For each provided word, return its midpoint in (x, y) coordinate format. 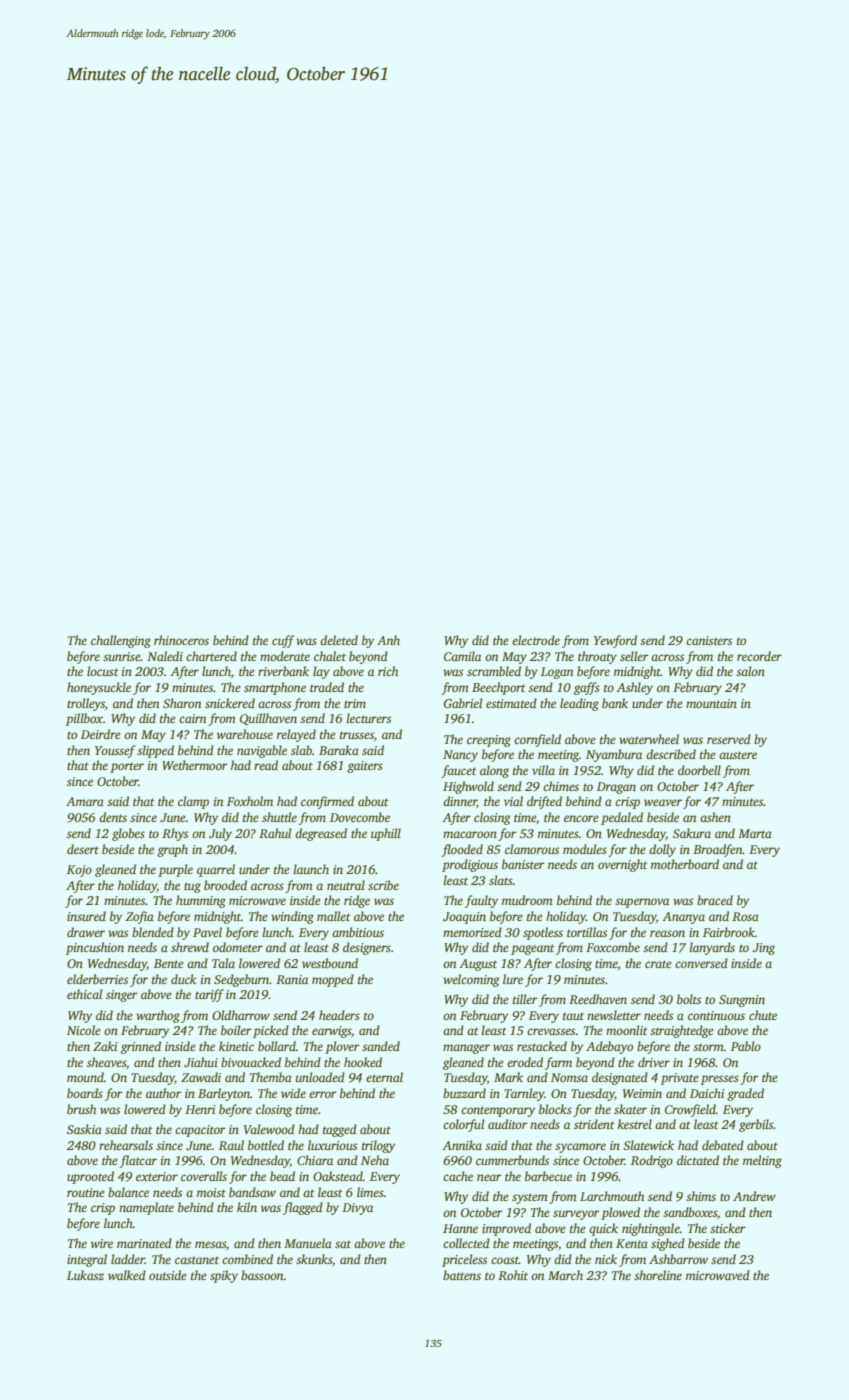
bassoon (262, 1275)
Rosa (745, 916)
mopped (333, 980)
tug (192, 887)
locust (103, 671)
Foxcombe (613, 947)
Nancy (460, 756)
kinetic (236, 1046)
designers (367, 948)
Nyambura (614, 755)
